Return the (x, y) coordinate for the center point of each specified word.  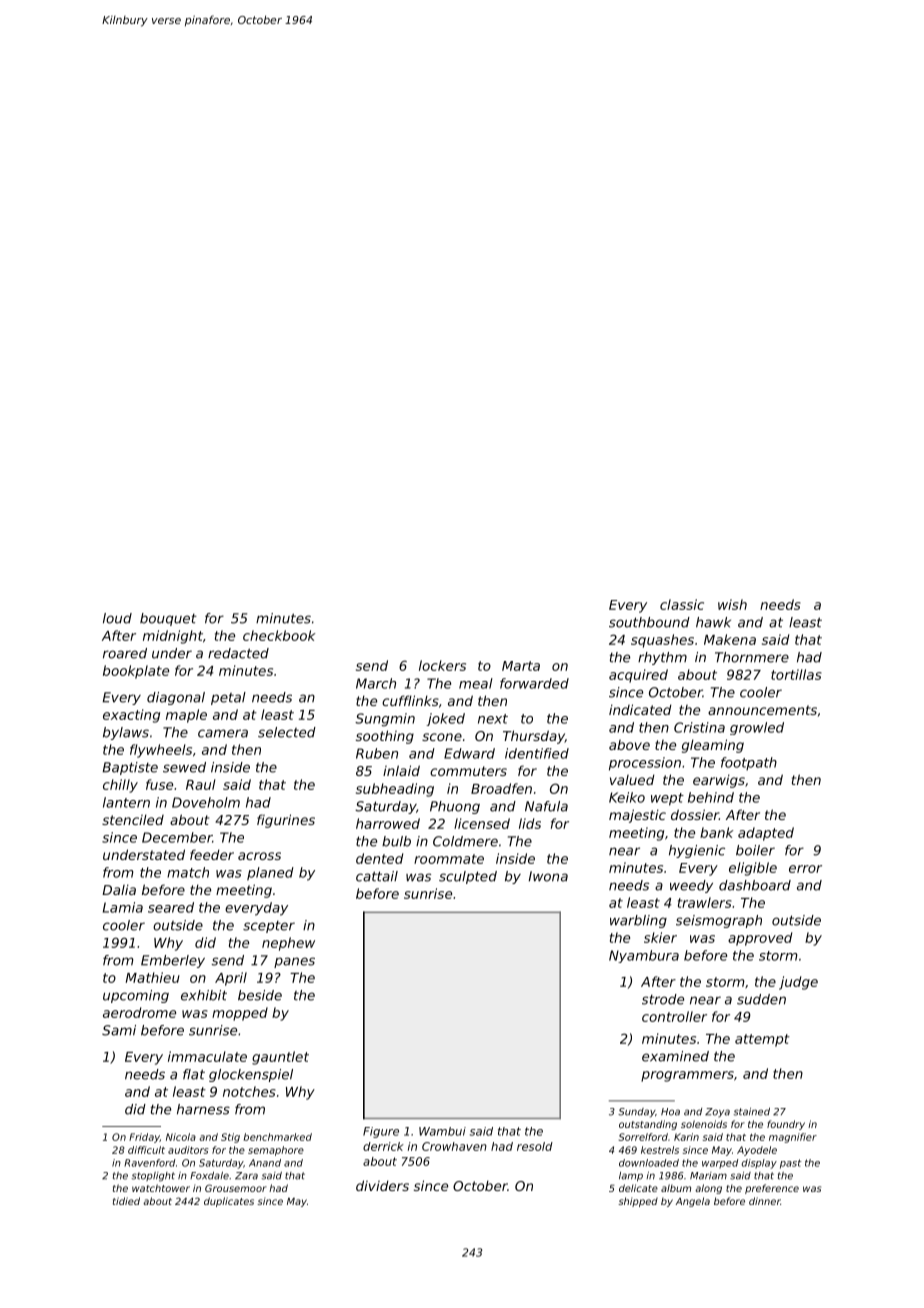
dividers (382, 1185)
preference (772, 1189)
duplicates (229, 1202)
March (376, 683)
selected (287, 732)
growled (757, 728)
